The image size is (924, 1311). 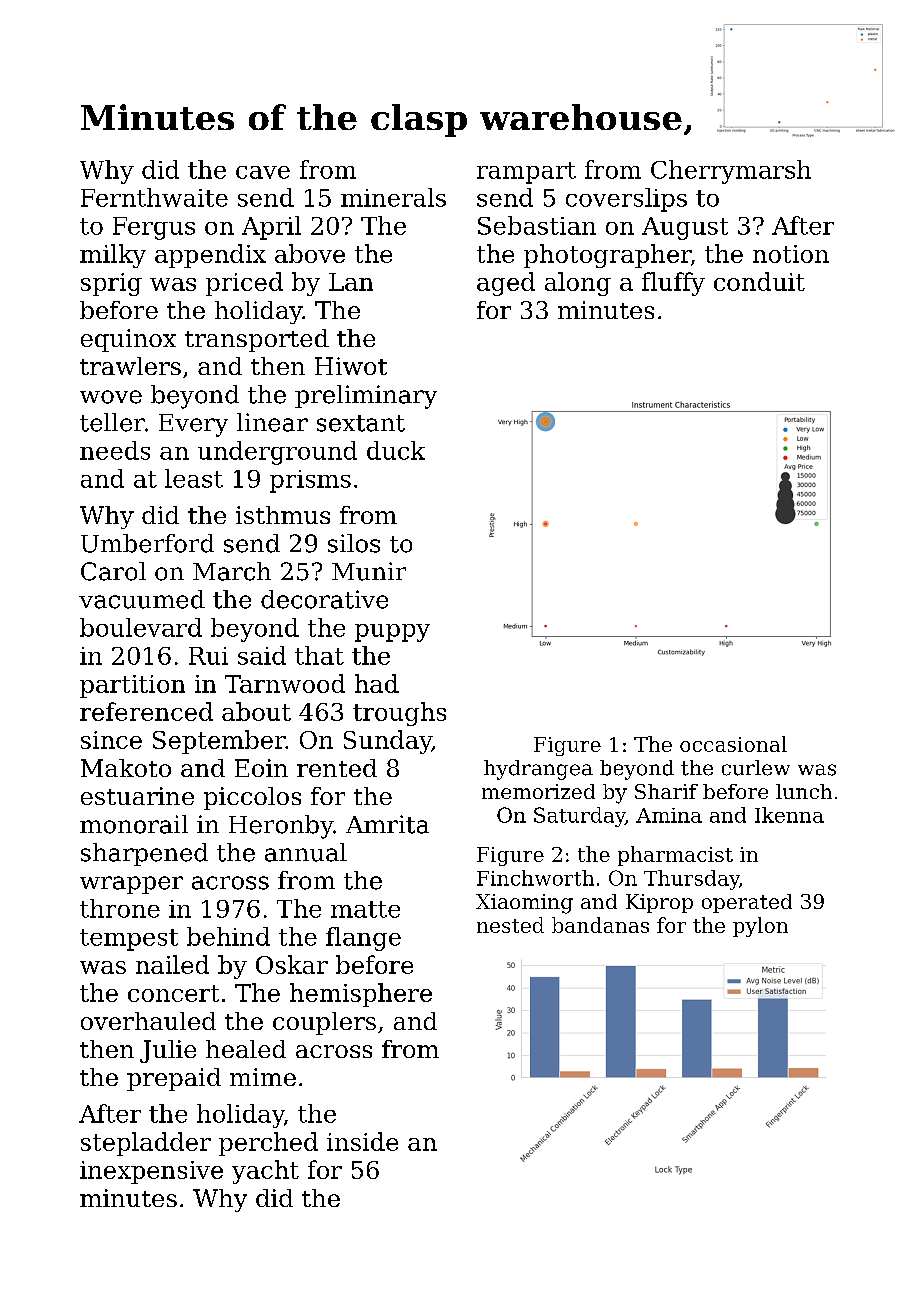 I want to click on memorized, so click(x=538, y=791).
